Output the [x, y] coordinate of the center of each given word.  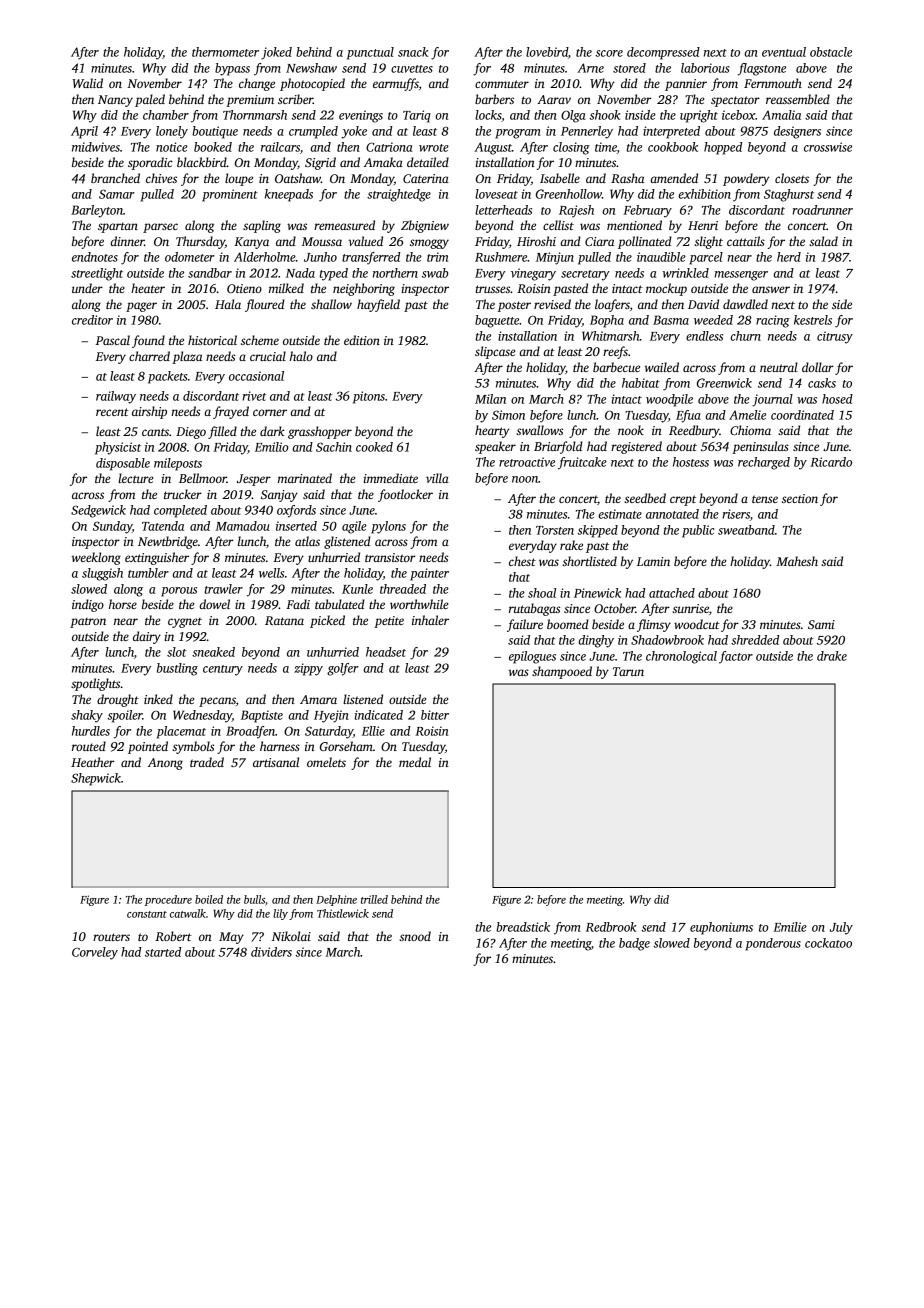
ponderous [773, 944]
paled [150, 100]
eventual [784, 52]
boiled [209, 899]
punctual [370, 53]
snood [415, 936]
